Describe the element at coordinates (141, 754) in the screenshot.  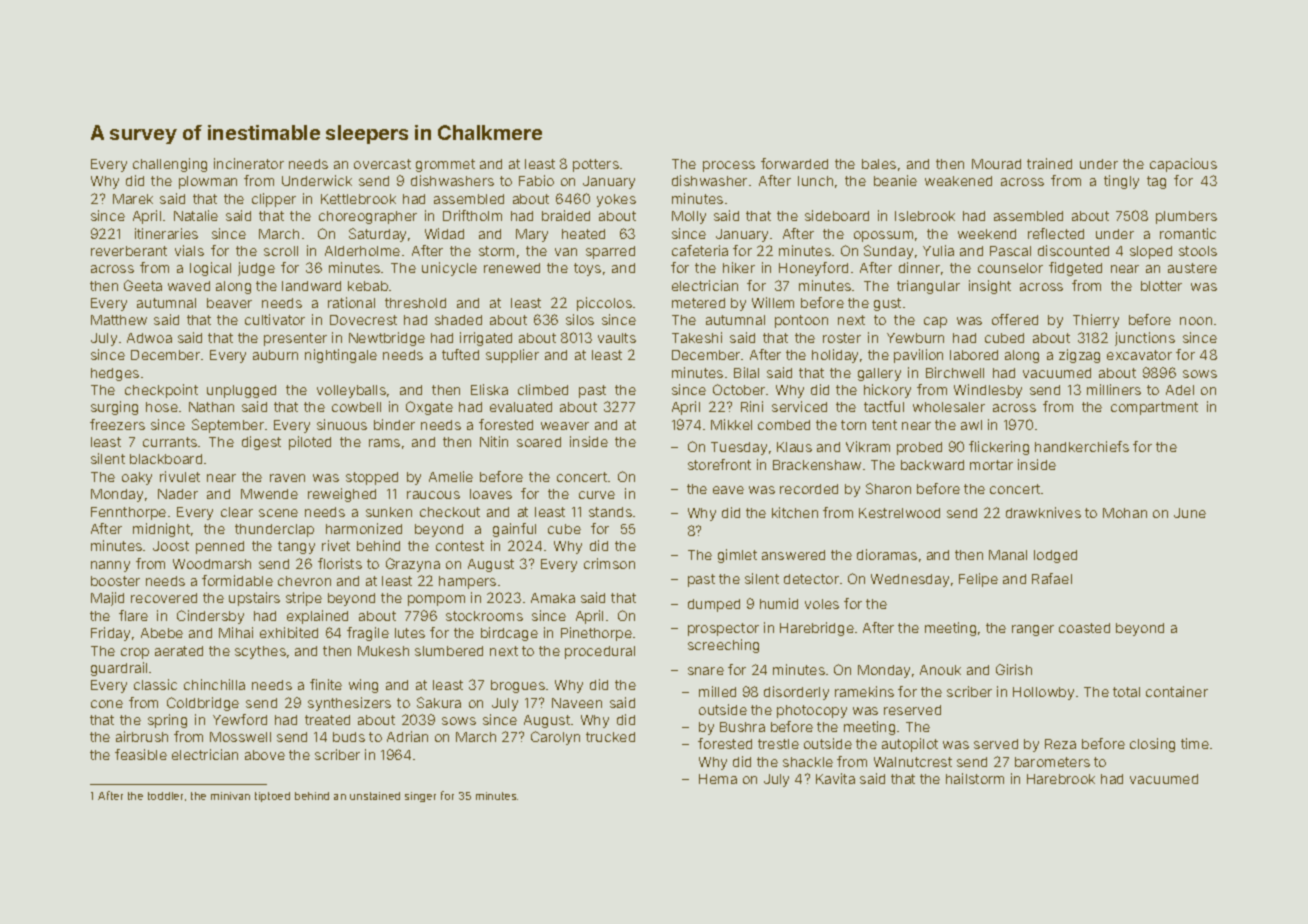
I see `feasible` at that location.
